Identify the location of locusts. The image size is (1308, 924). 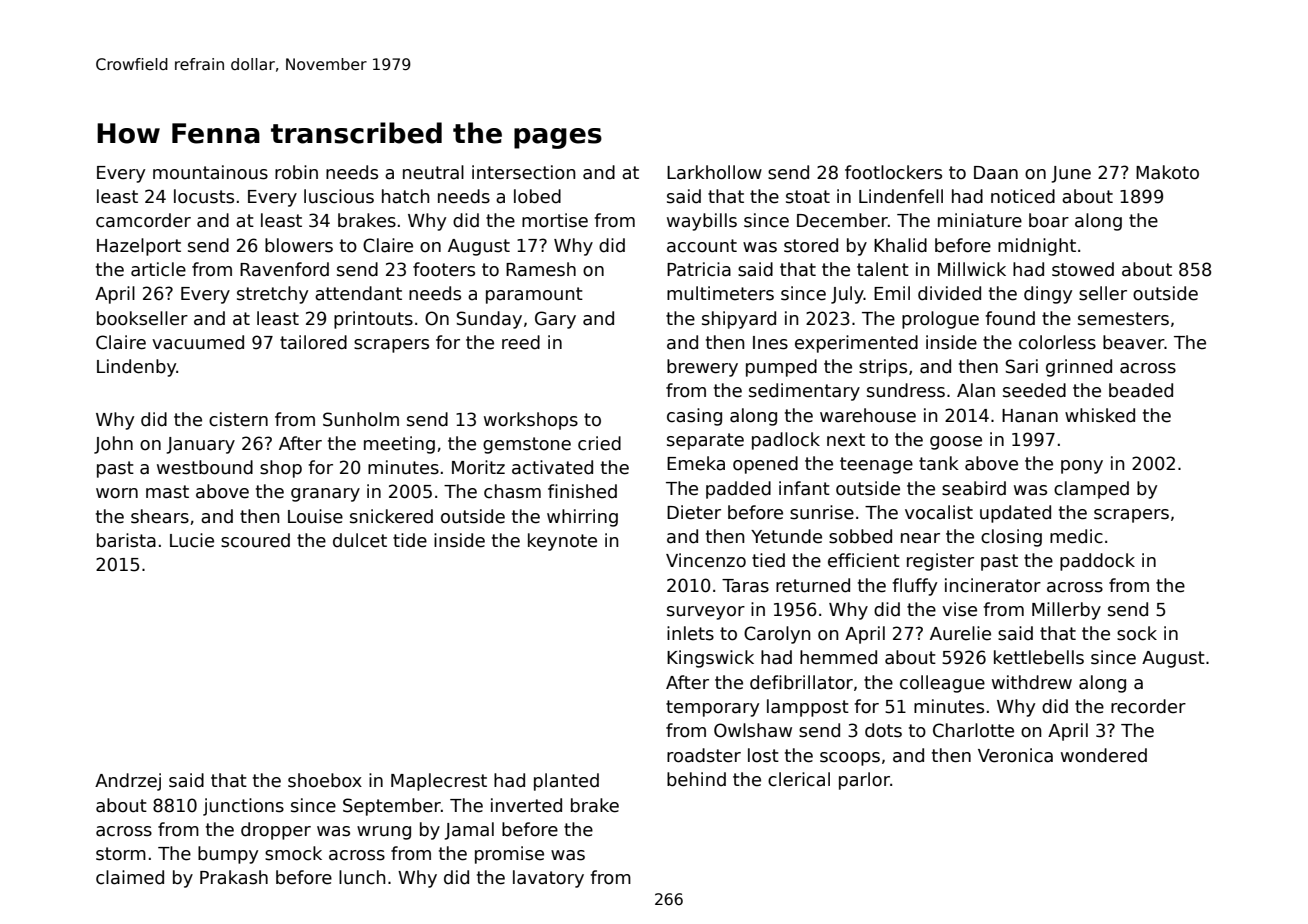
(204, 196).
